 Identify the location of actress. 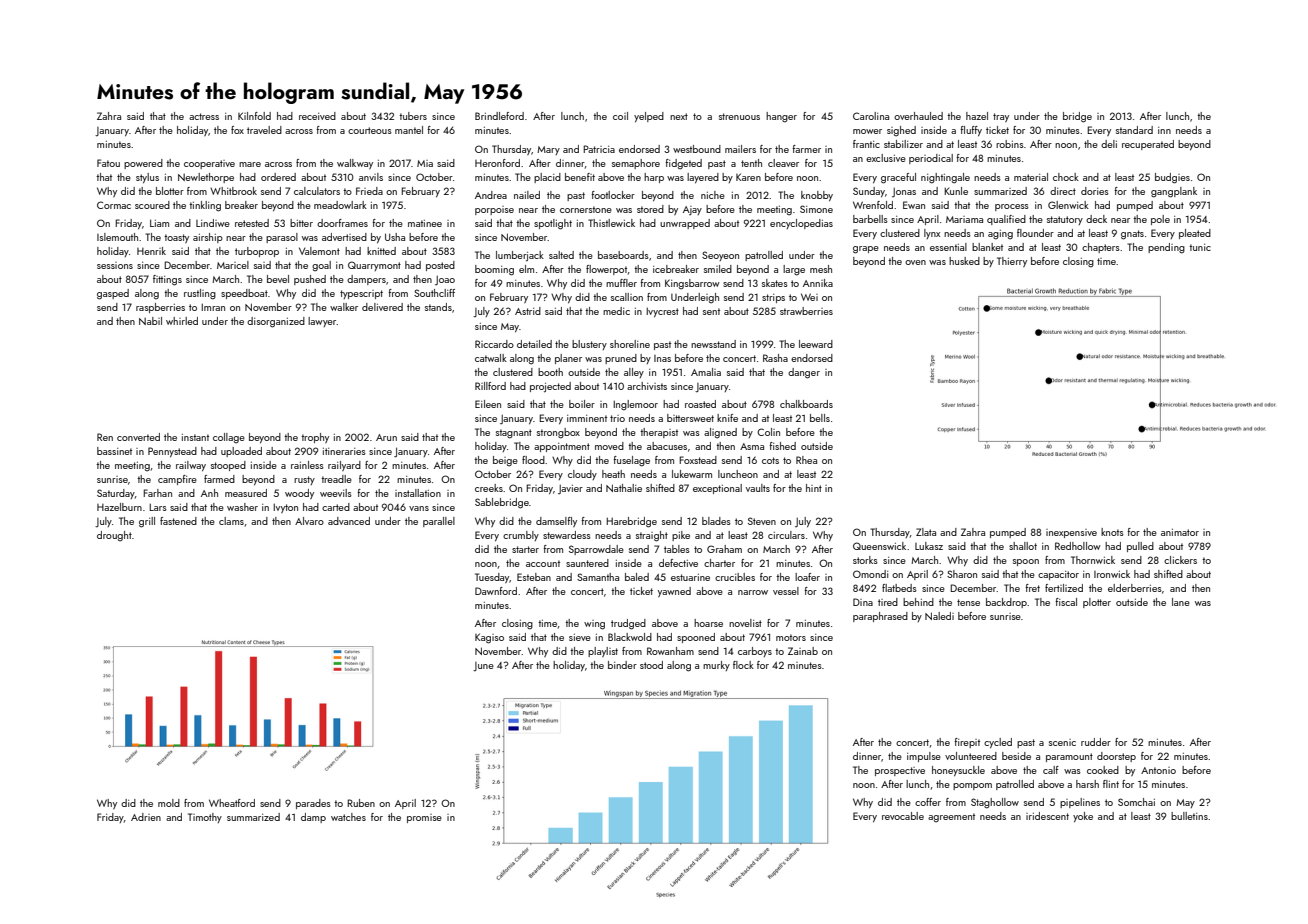
(204, 116).
